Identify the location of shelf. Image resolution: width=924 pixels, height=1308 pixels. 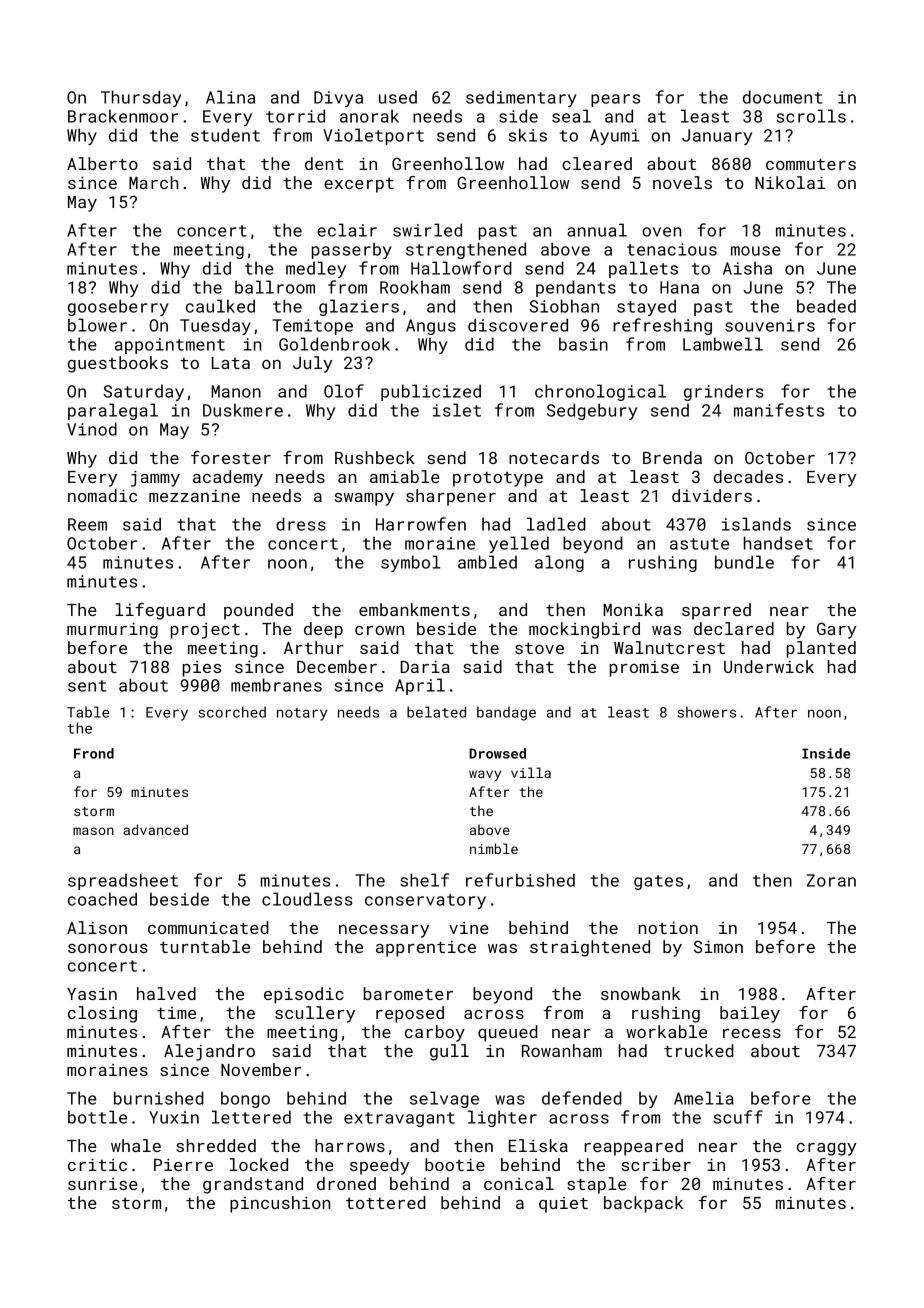
(425, 880).
